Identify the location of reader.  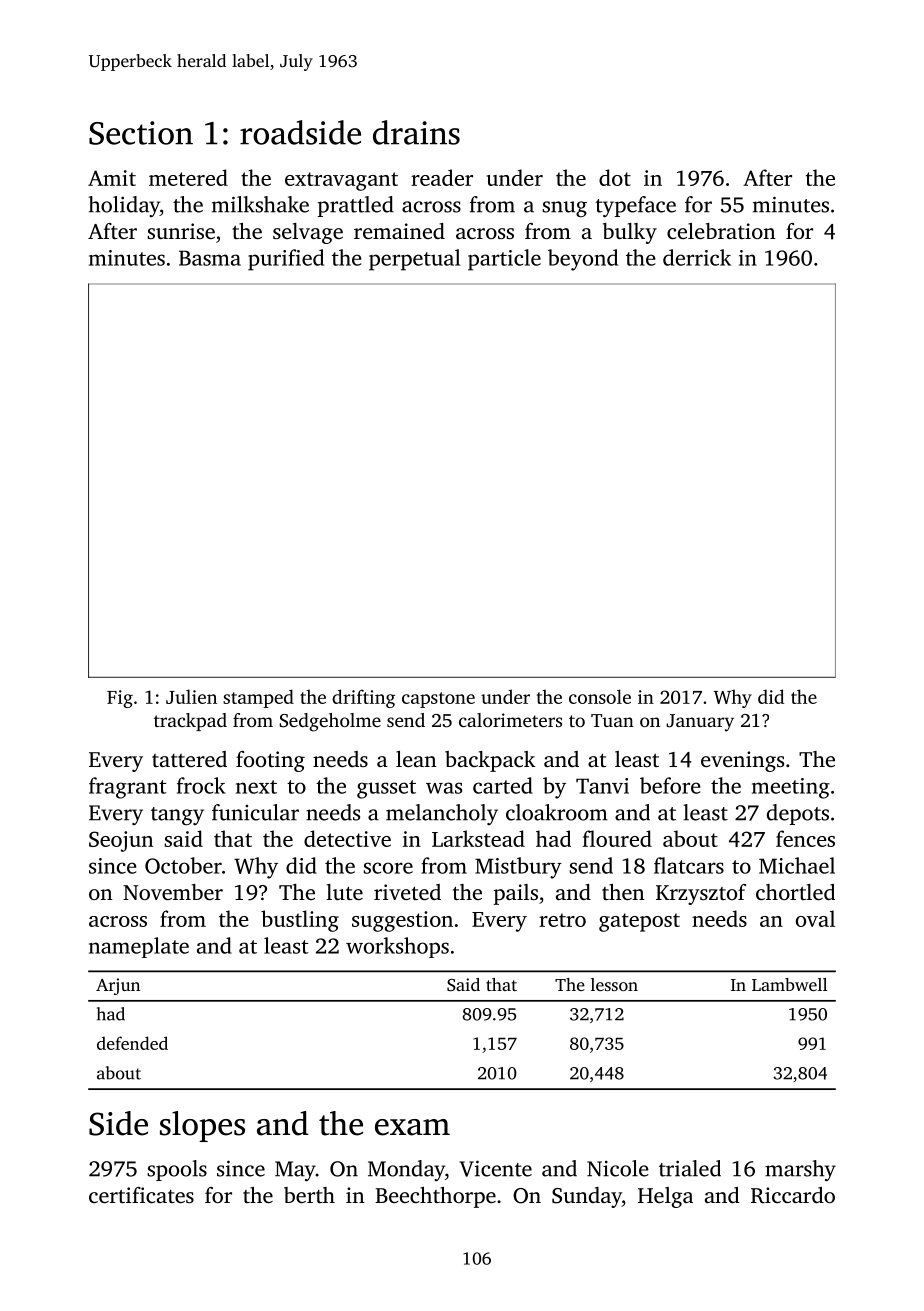
(442, 177).
